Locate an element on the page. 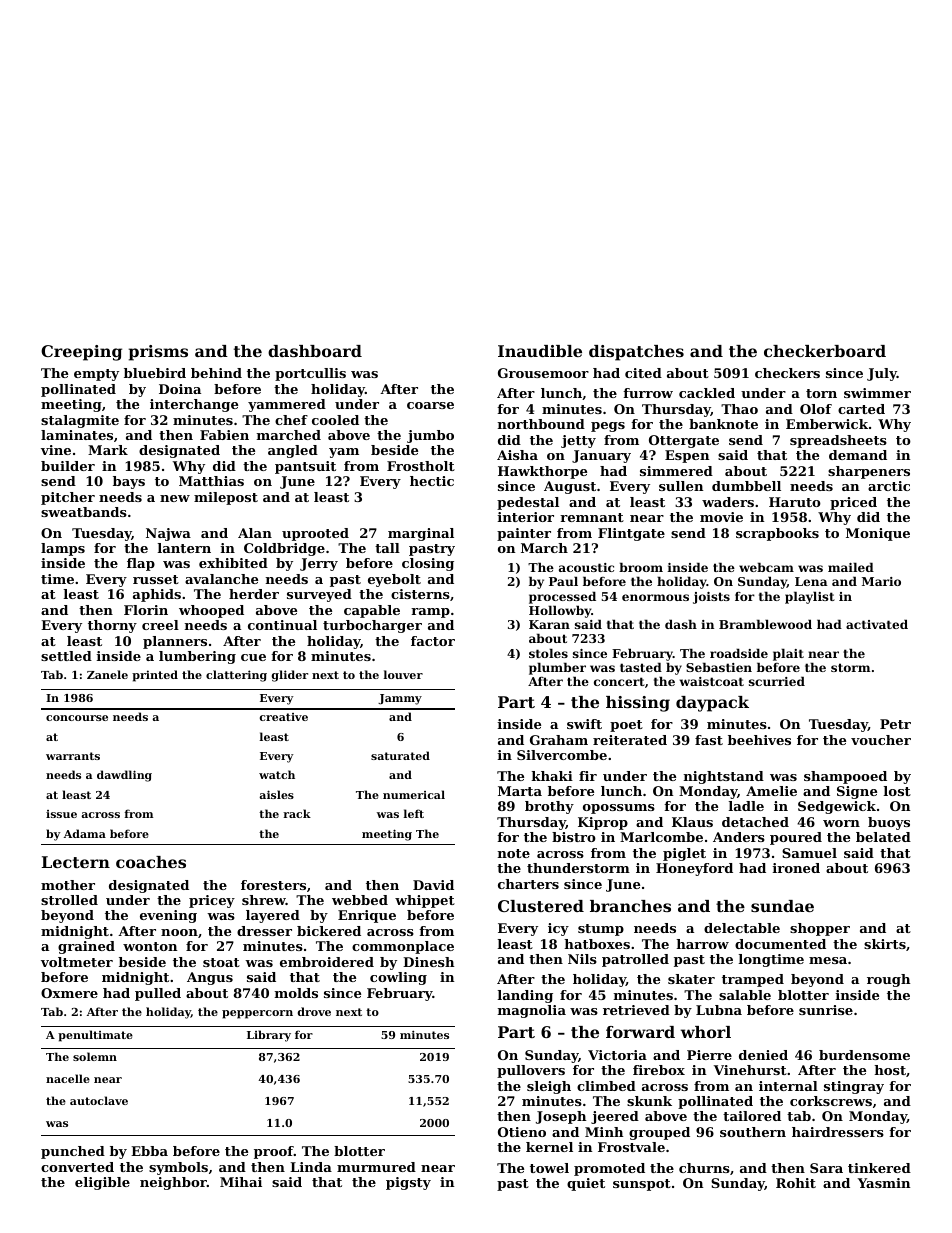 The image size is (952, 1233). concert is located at coordinates (619, 681).
